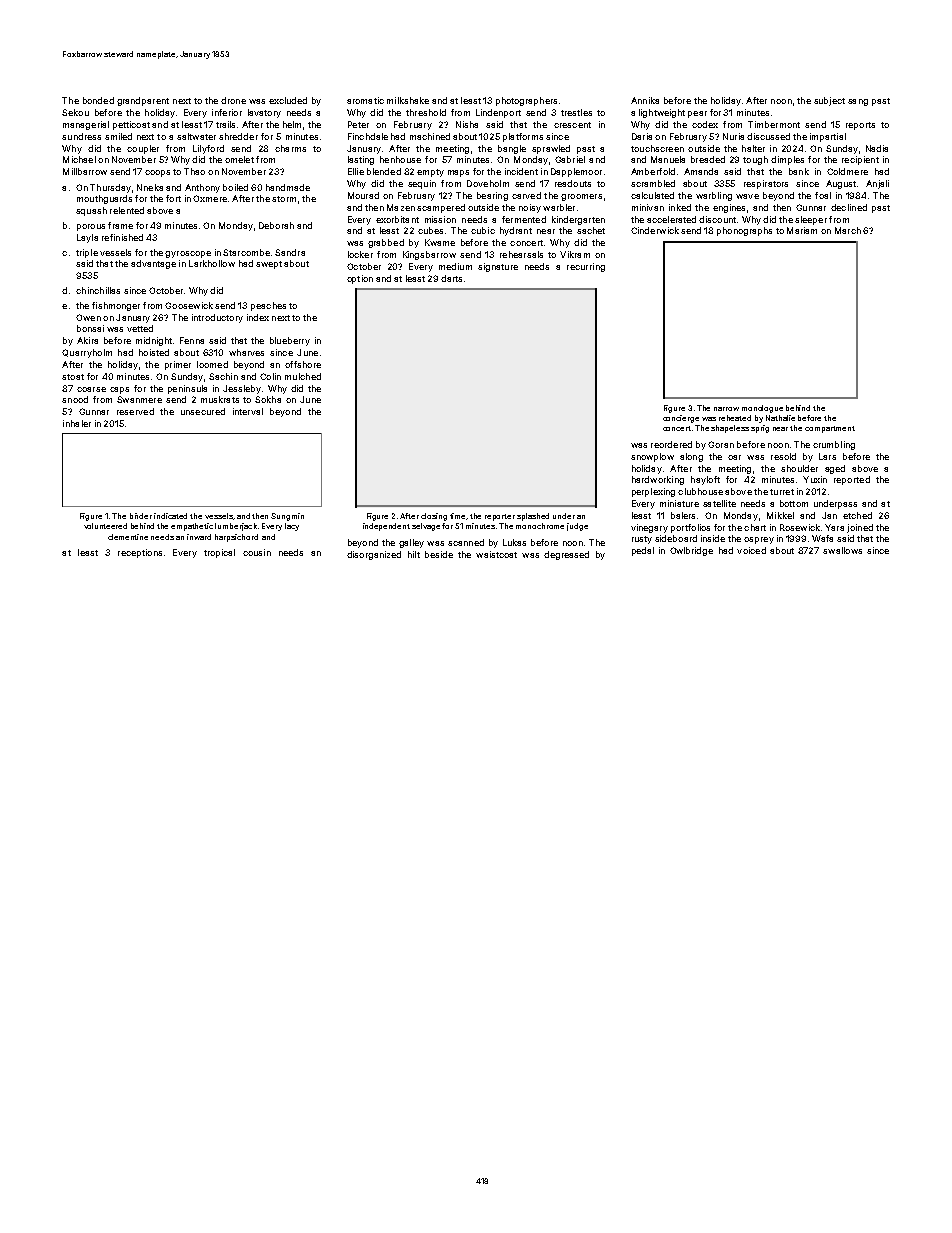  Describe the element at coordinates (766, 184) in the image. I see `respirators` at that location.
